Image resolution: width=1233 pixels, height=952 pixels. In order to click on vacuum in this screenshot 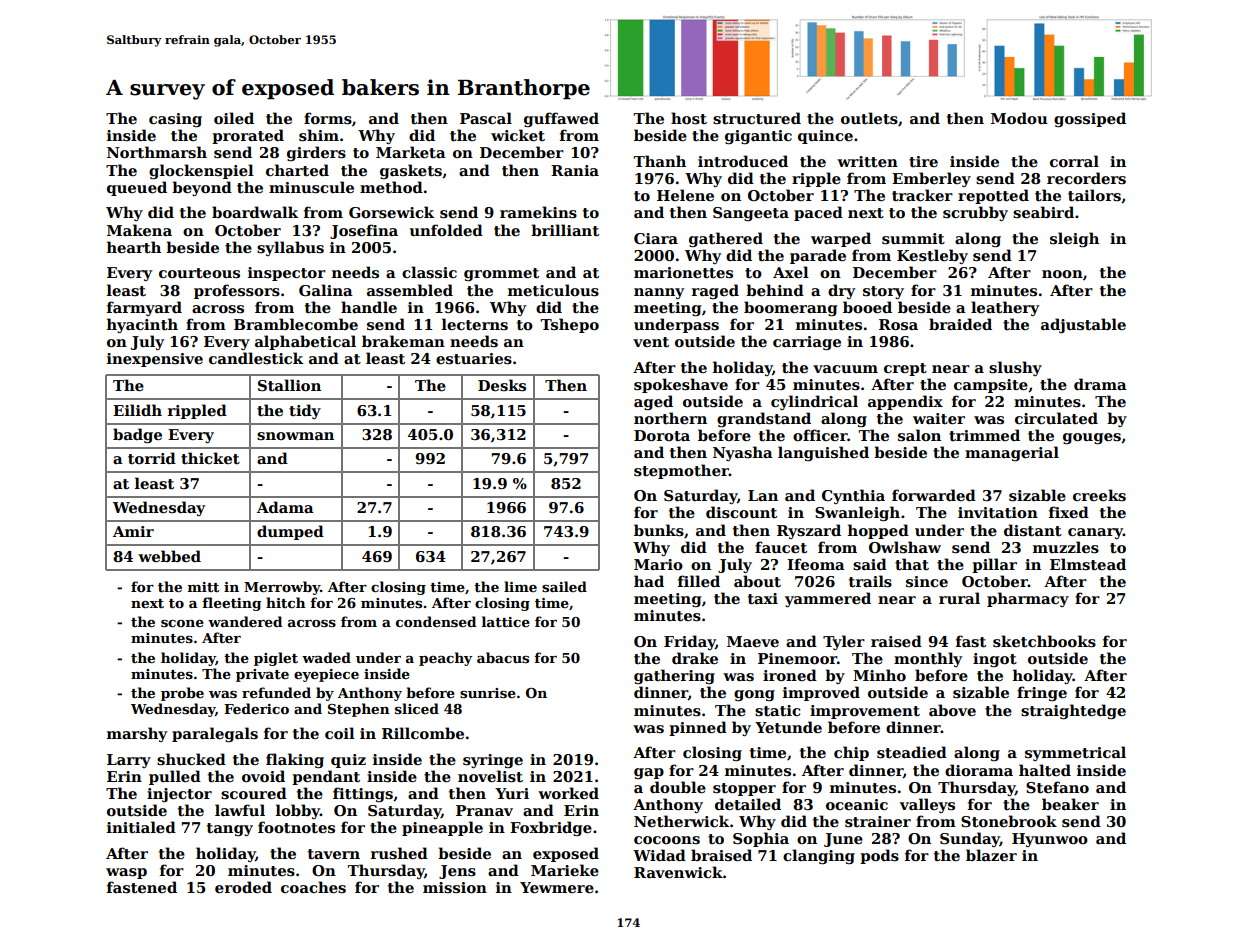, I will do `click(845, 369)`.
